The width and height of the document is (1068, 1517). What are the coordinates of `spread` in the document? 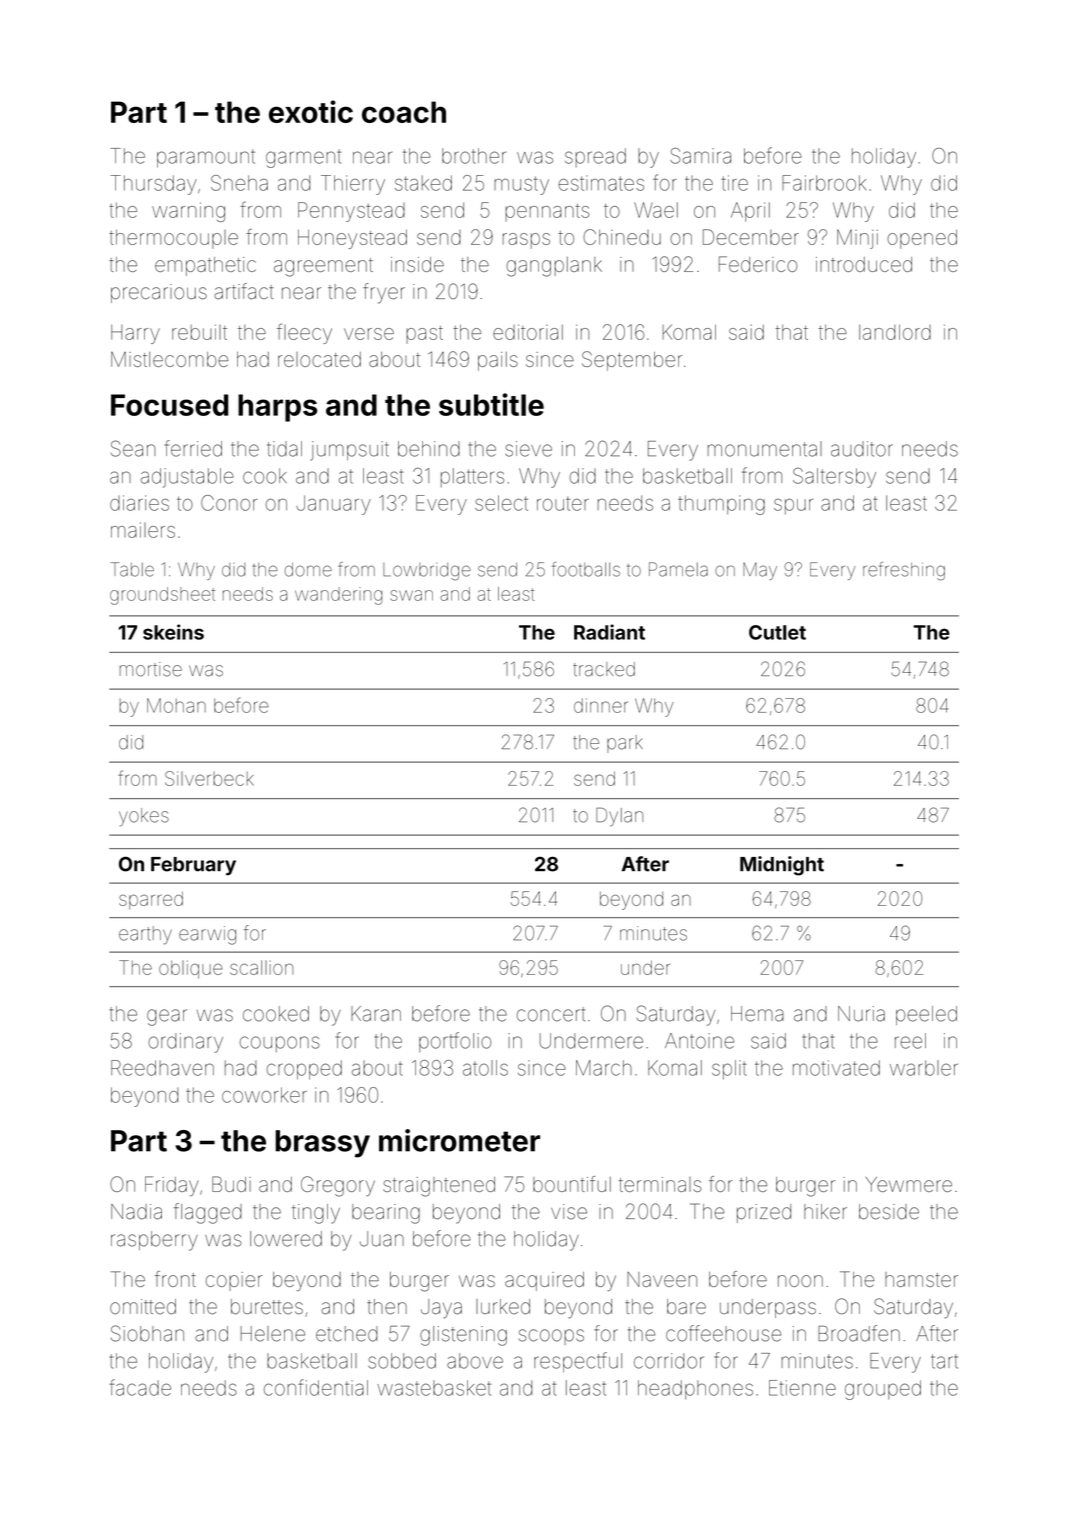 It's located at (595, 157).
